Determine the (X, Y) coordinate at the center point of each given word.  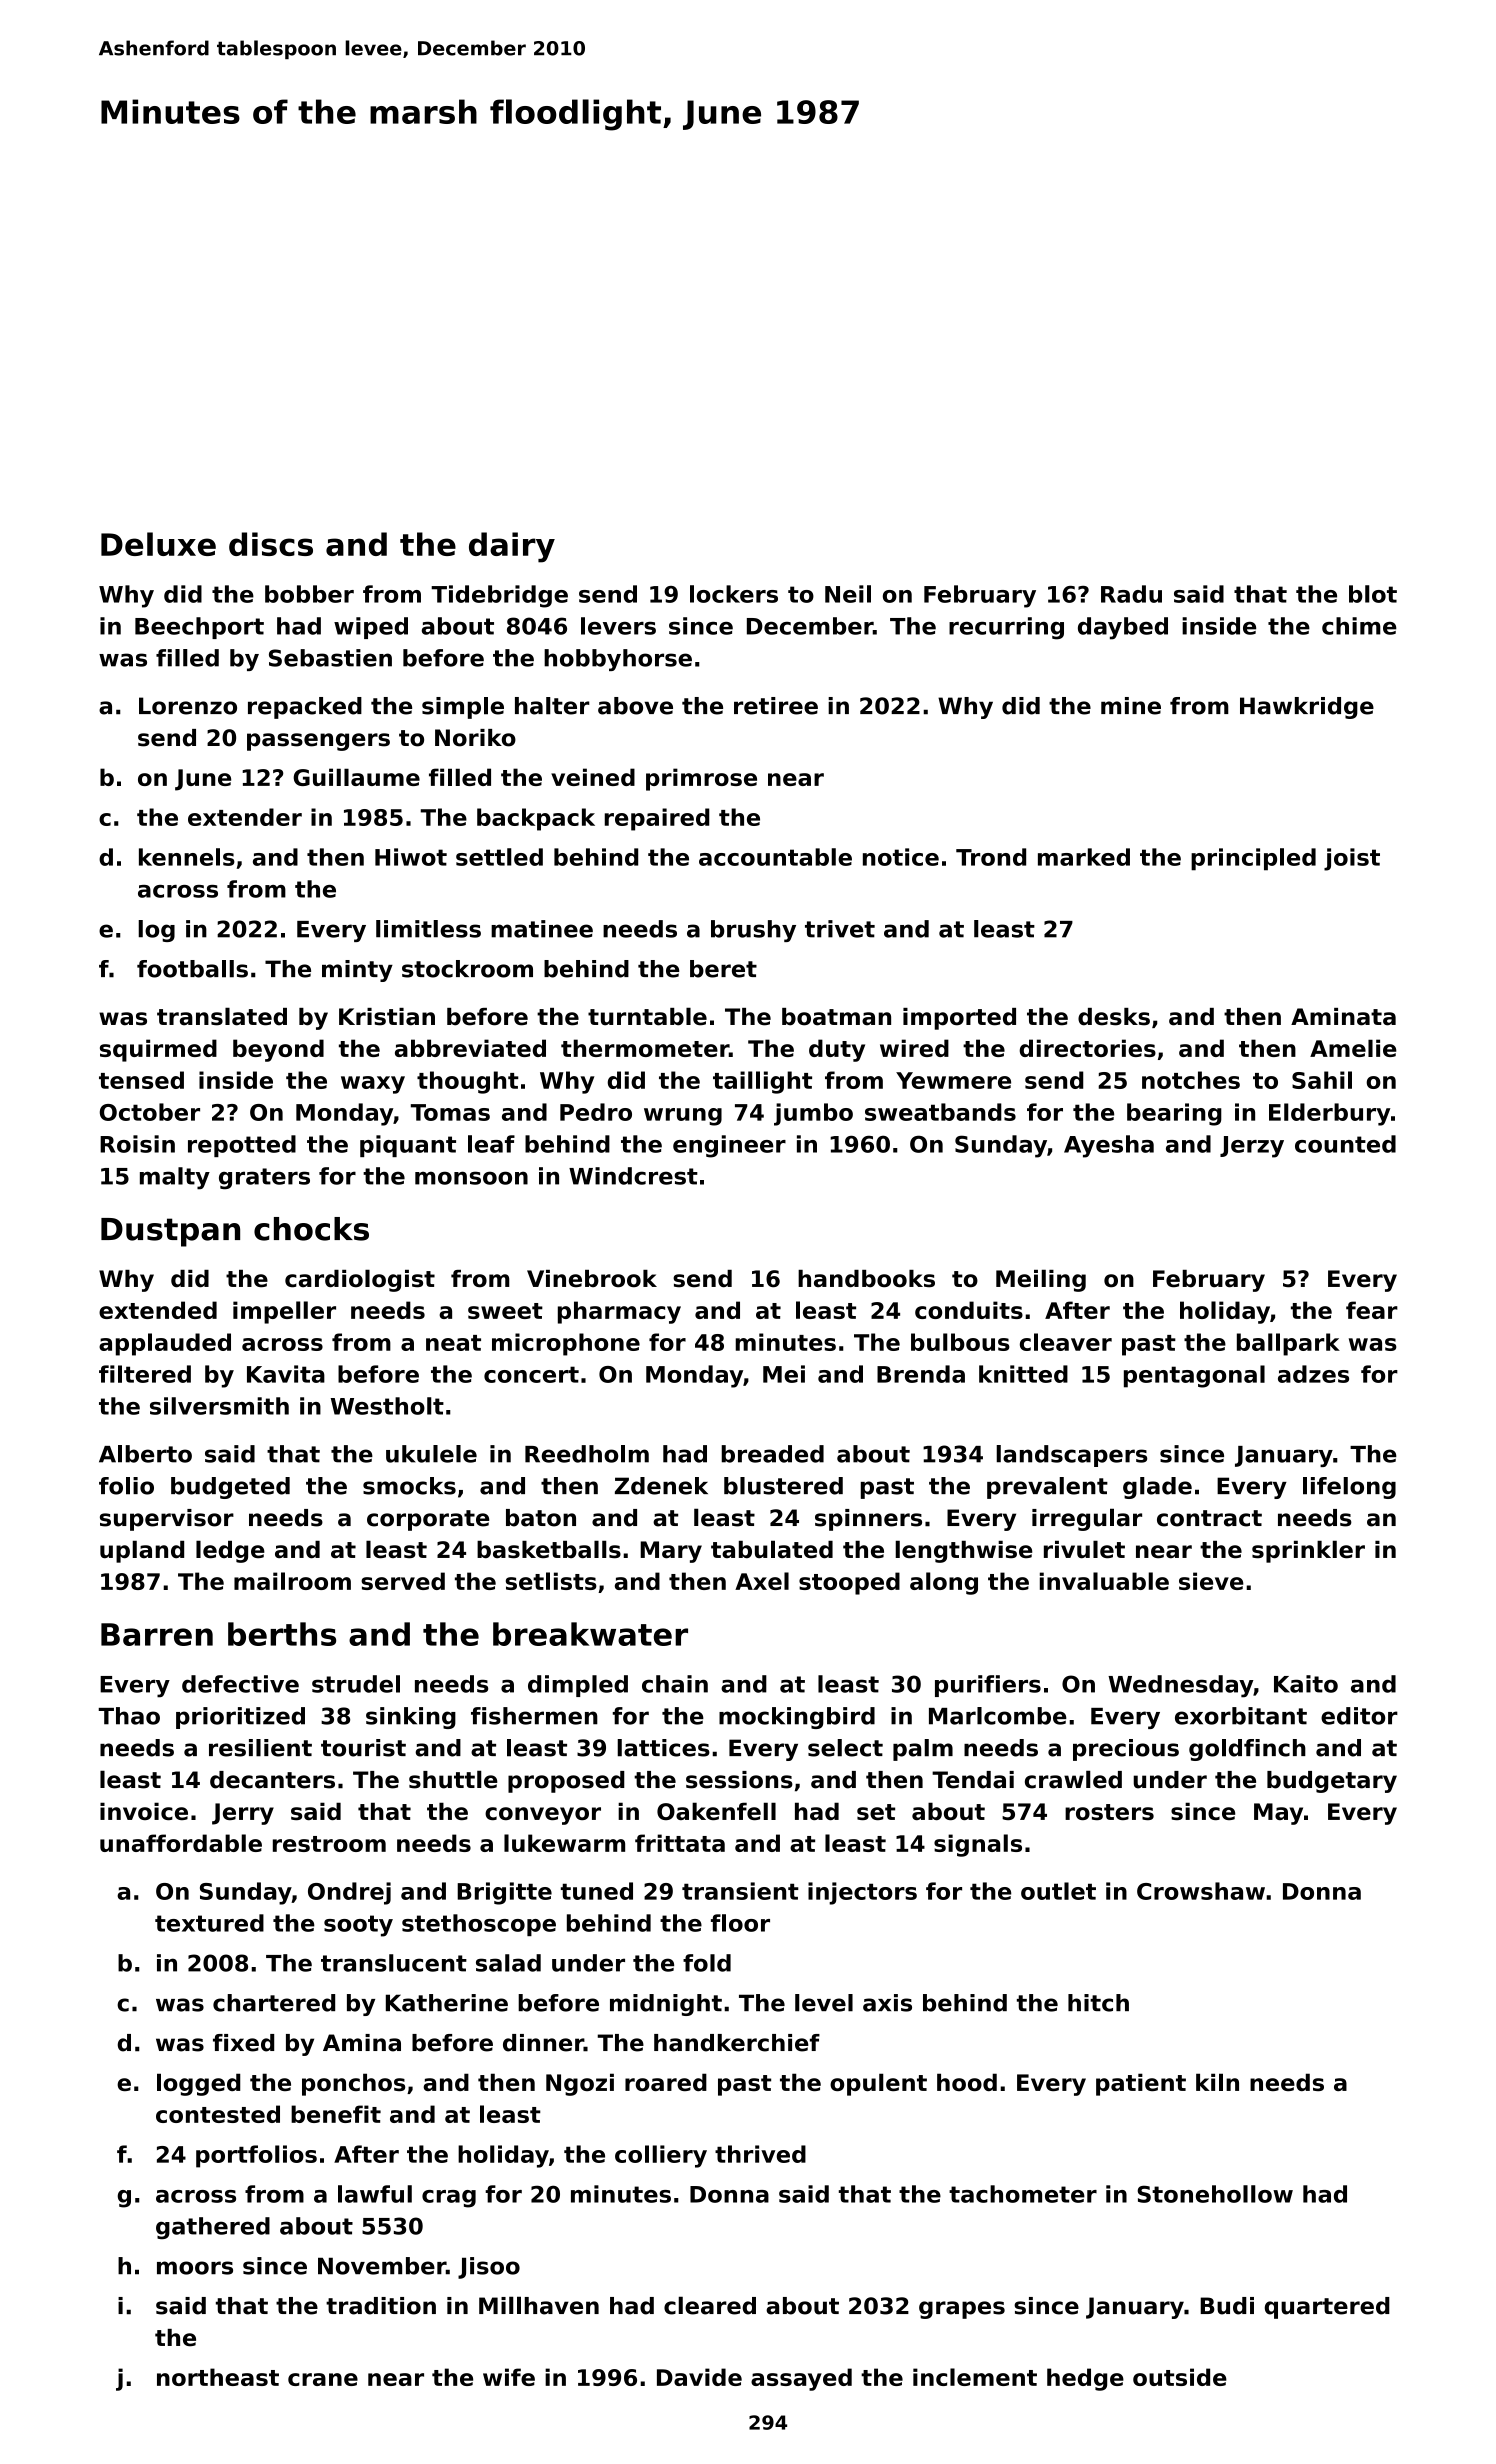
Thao (129, 1716)
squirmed (158, 1050)
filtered (145, 1374)
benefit (336, 2114)
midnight (666, 2005)
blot (1373, 594)
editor (1359, 1716)
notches (1191, 1080)
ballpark (1288, 1344)
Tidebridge (499, 596)
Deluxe (158, 544)
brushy (753, 931)
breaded (772, 1454)
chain (675, 1684)
